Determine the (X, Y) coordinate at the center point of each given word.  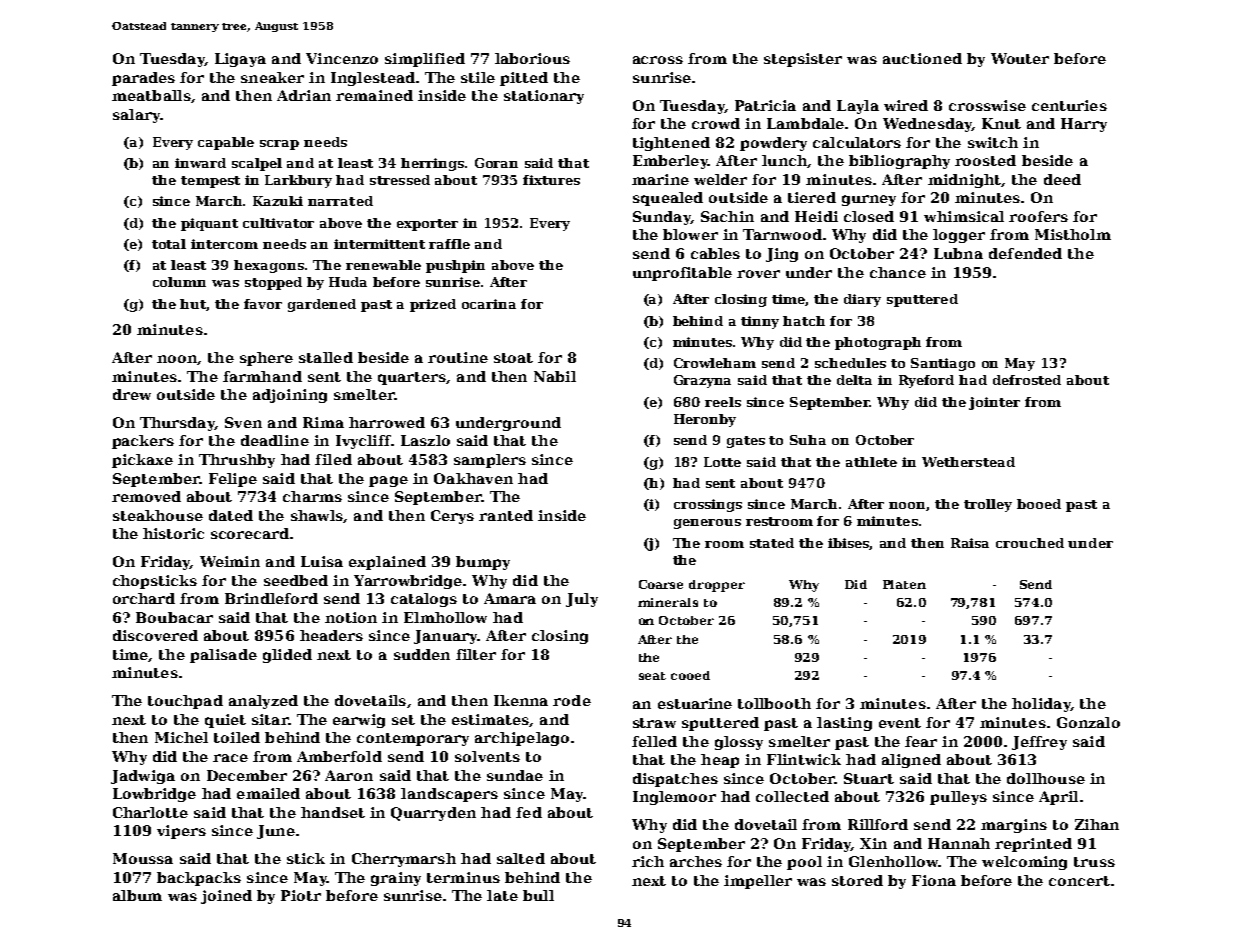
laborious (532, 58)
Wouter (1020, 58)
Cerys (452, 517)
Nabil (555, 376)
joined (226, 897)
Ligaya (240, 60)
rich (648, 861)
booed (1039, 504)
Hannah (959, 843)
